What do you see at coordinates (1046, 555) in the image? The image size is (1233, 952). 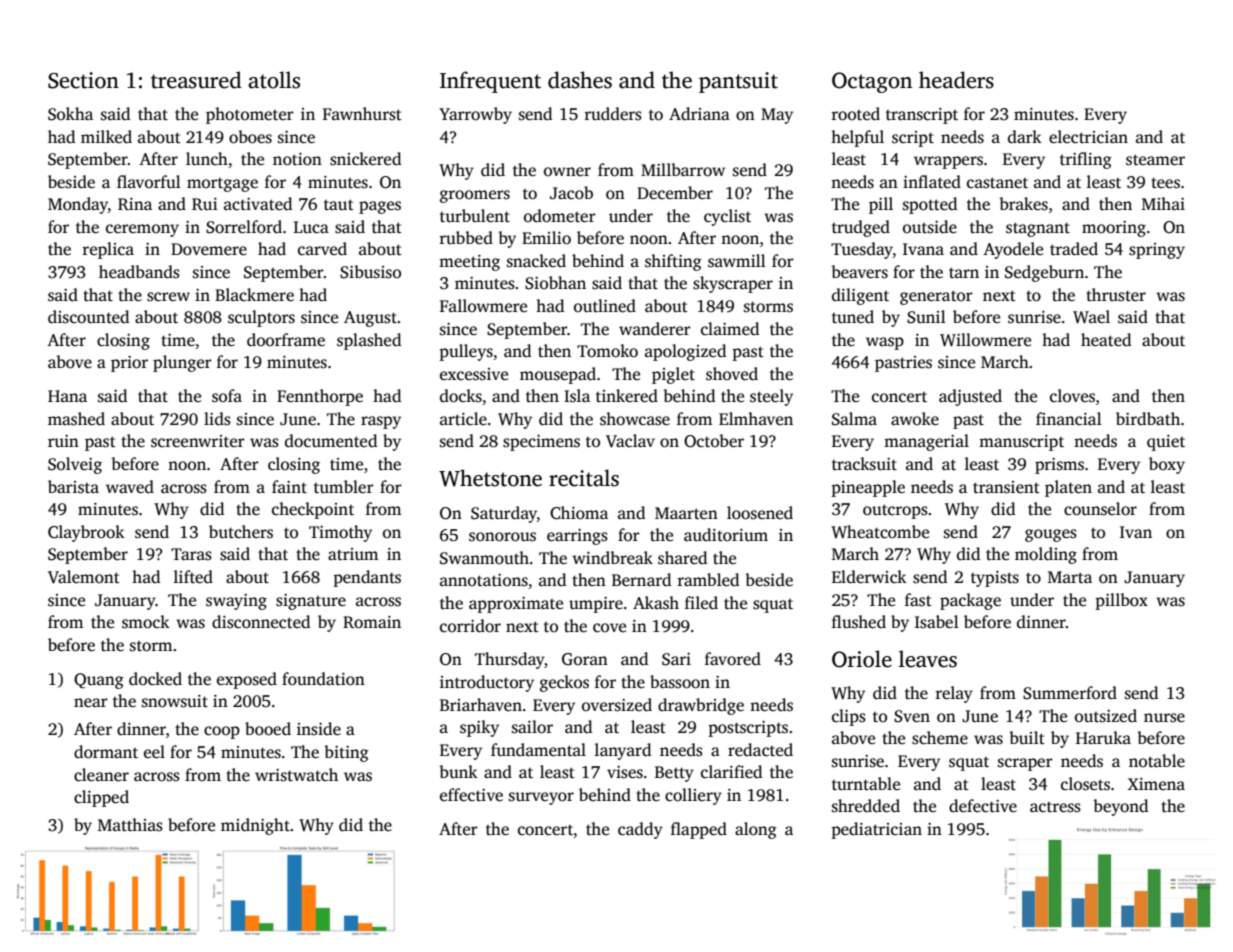 I see `molding` at bounding box center [1046, 555].
